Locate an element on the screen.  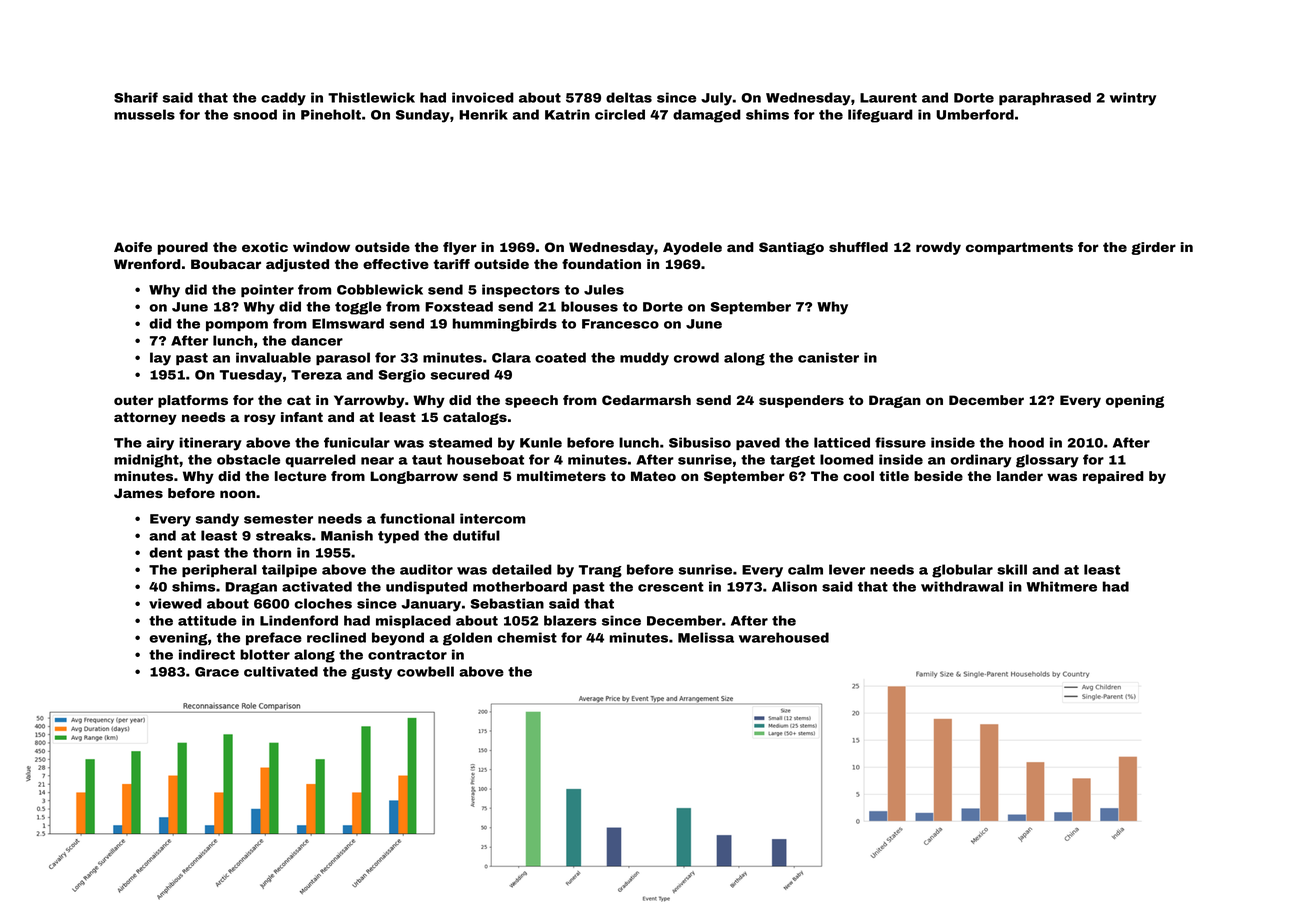
gusty is located at coordinates (371, 673).
